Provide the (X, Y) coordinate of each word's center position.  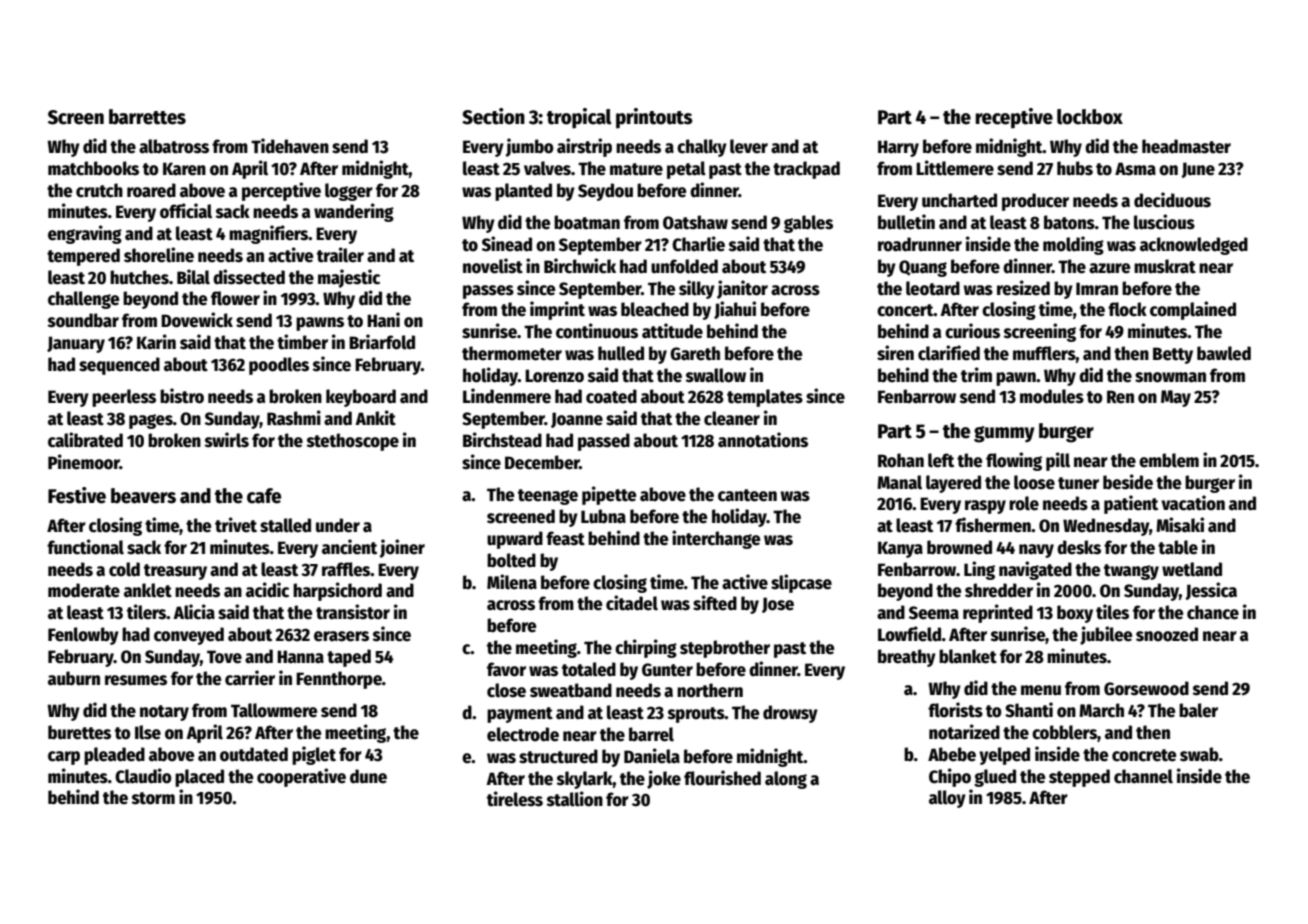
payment (520, 715)
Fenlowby (83, 636)
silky (697, 289)
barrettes (147, 117)
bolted (511, 560)
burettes (79, 732)
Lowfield (909, 634)
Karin (156, 342)
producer (1035, 202)
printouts (654, 118)
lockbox (1090, 117)
